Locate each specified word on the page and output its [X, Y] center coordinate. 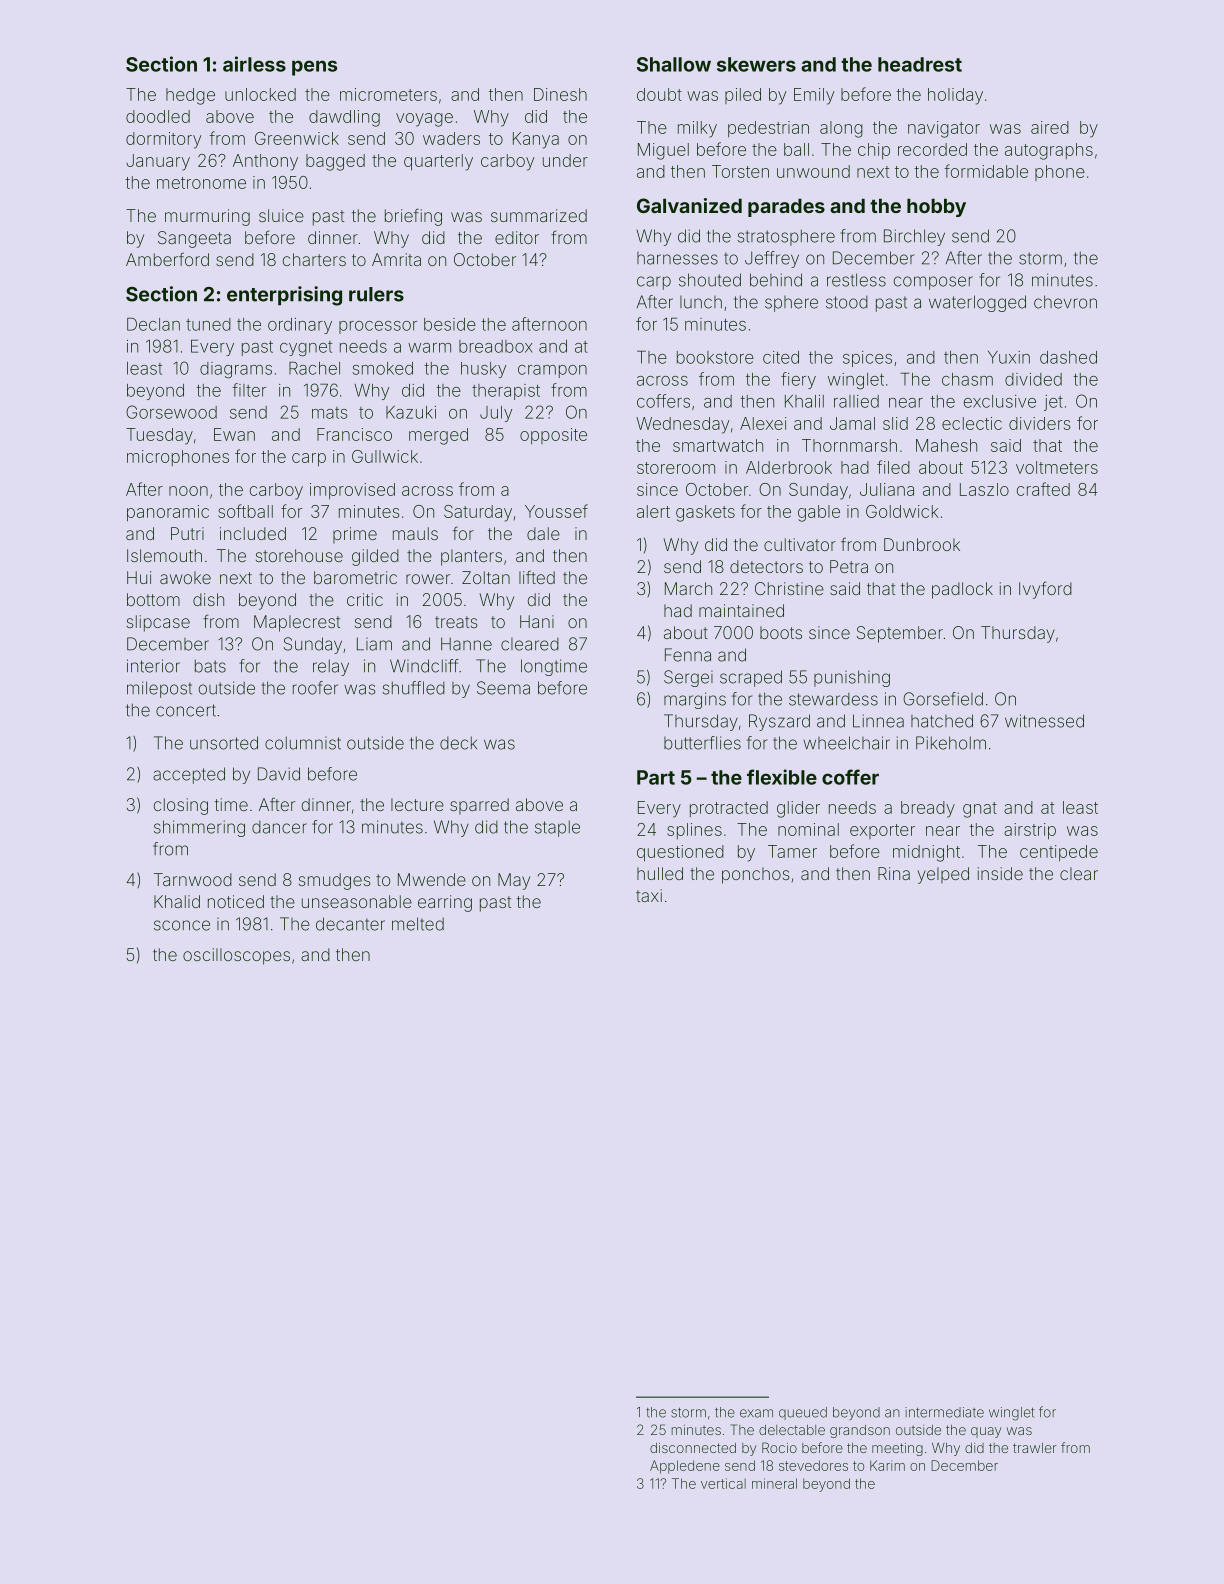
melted [418, 924]
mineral [774, 1483]
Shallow [674, 64]
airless [254, 64]
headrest [920, 64]
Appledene [685, 1467]
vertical [723, 1483]
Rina [894, 873]
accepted [189, 775]
